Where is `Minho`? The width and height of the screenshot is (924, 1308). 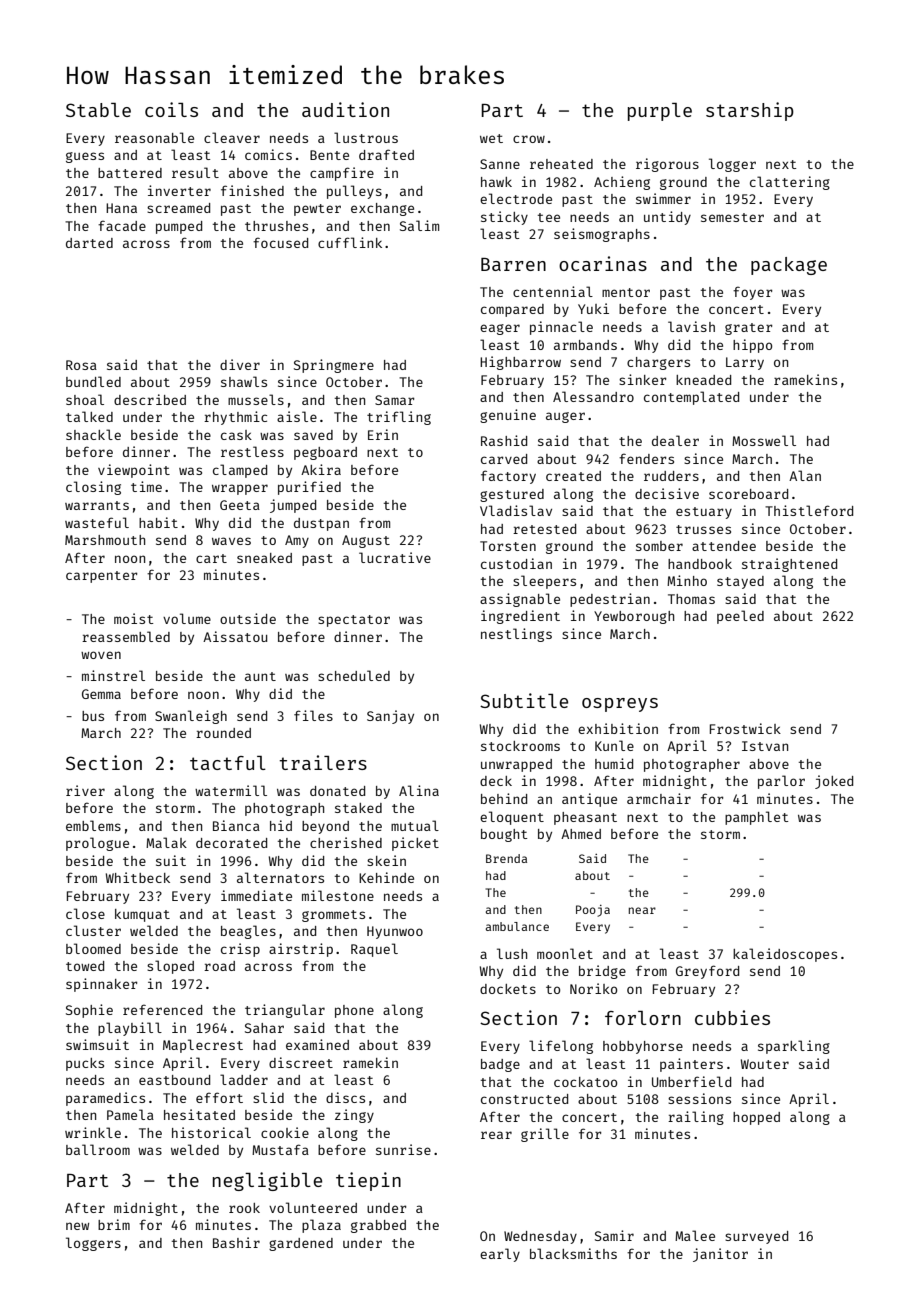 Minho is located at coordinates (687, 580).
